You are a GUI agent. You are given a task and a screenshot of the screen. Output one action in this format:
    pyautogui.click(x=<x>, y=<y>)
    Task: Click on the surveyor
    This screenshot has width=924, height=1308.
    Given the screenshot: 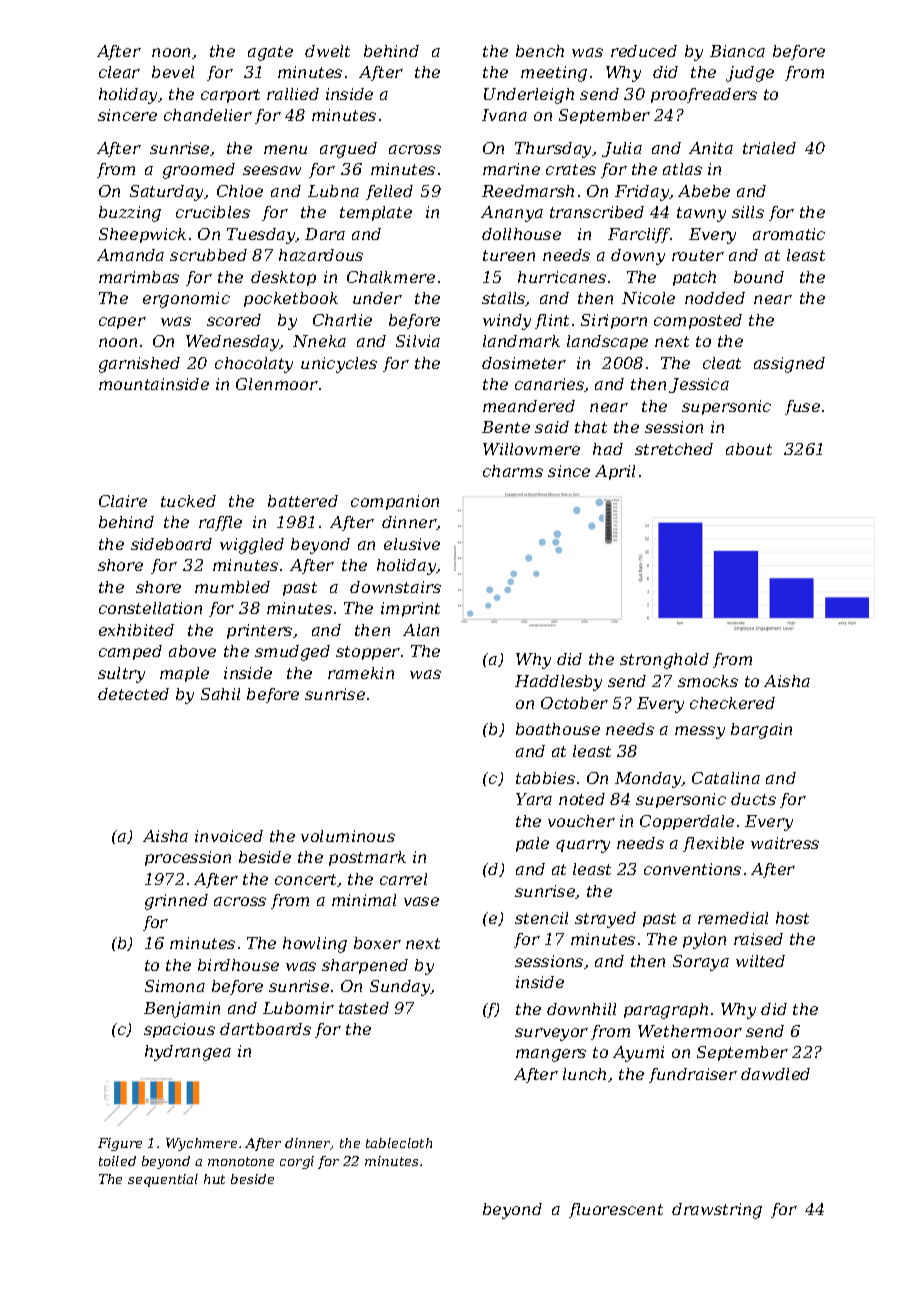 What is the action you would take?
    pyautogui.click(x=551, y=1034)
